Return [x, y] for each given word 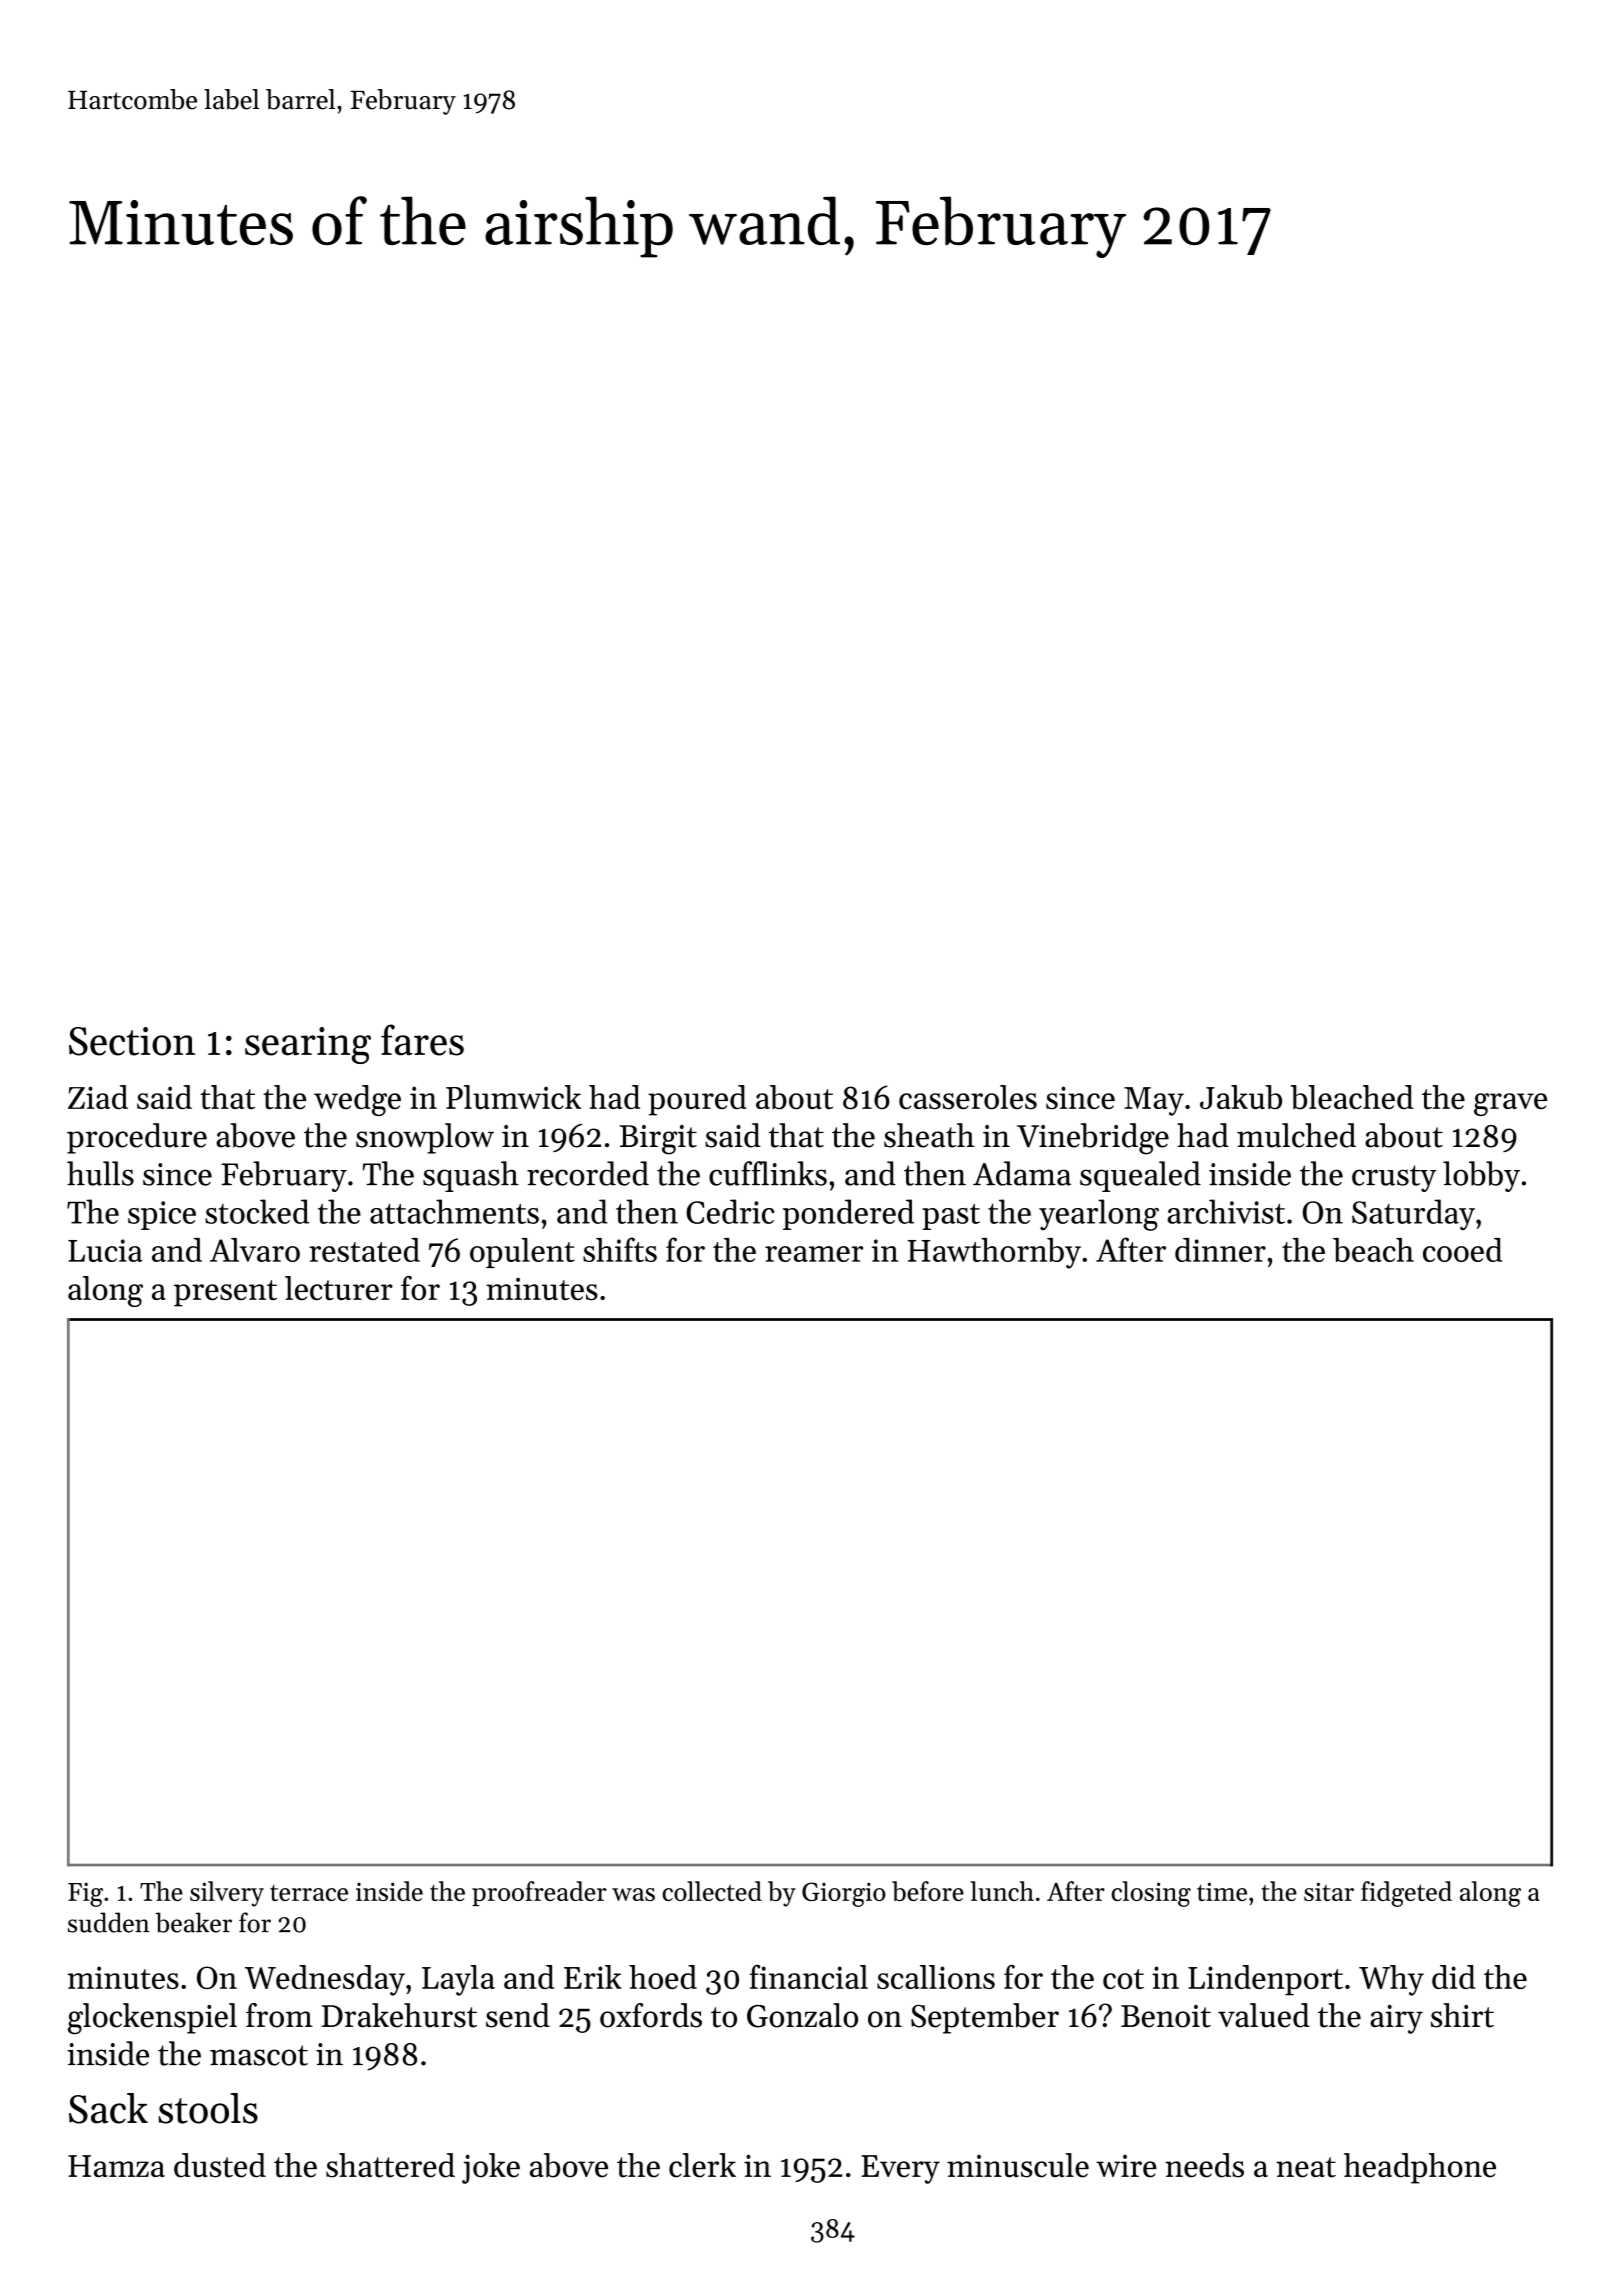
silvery [227, 1894]
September [985, 2018]
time [1222, 1891]
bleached [1352, 1097]
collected [712, 1891]
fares [422, 1040]
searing [308, 1045]
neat [1306, 2167]
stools [208, 2108]
